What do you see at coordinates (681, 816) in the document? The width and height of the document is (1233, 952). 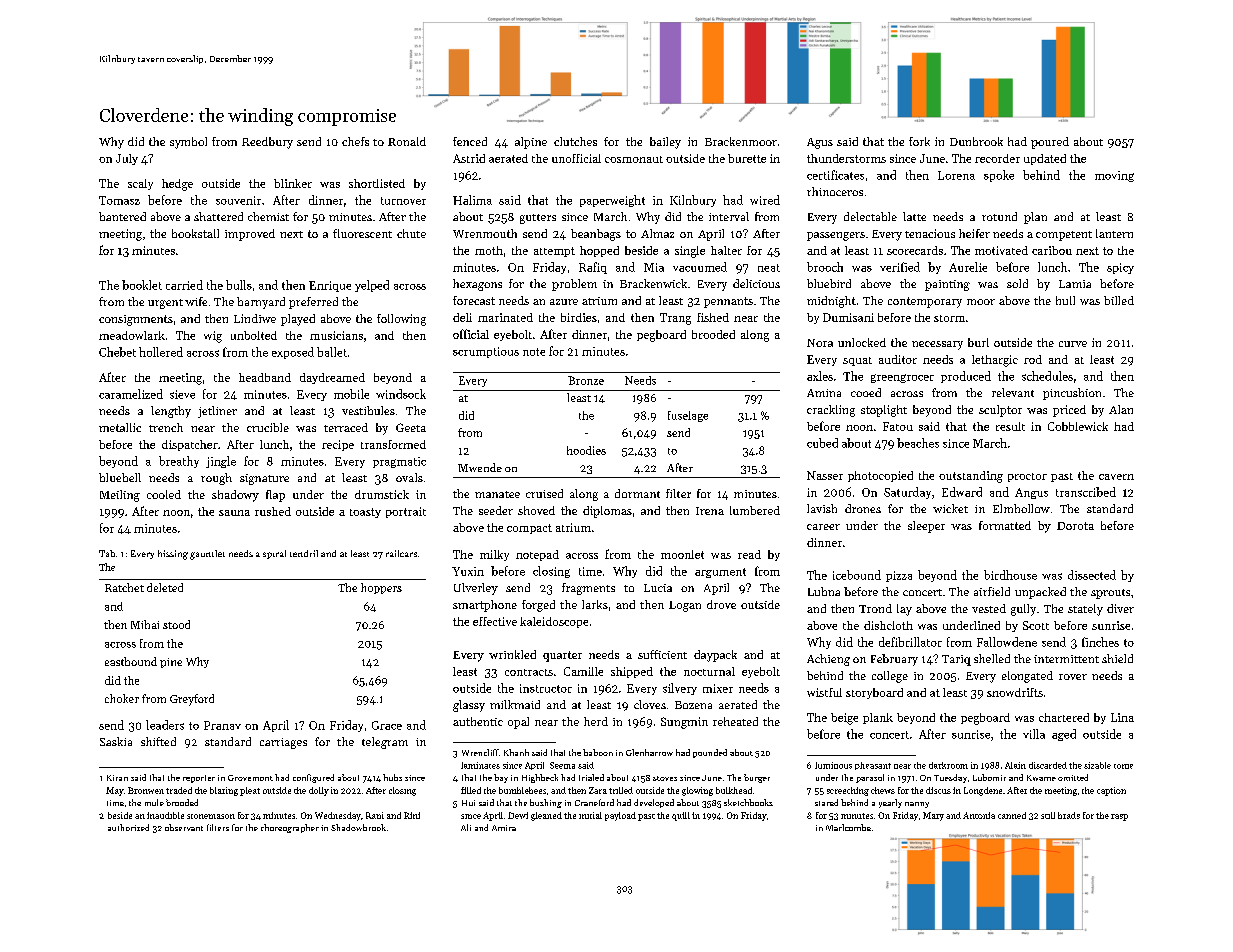 I see `quill` at bounding box center [681, 816].
